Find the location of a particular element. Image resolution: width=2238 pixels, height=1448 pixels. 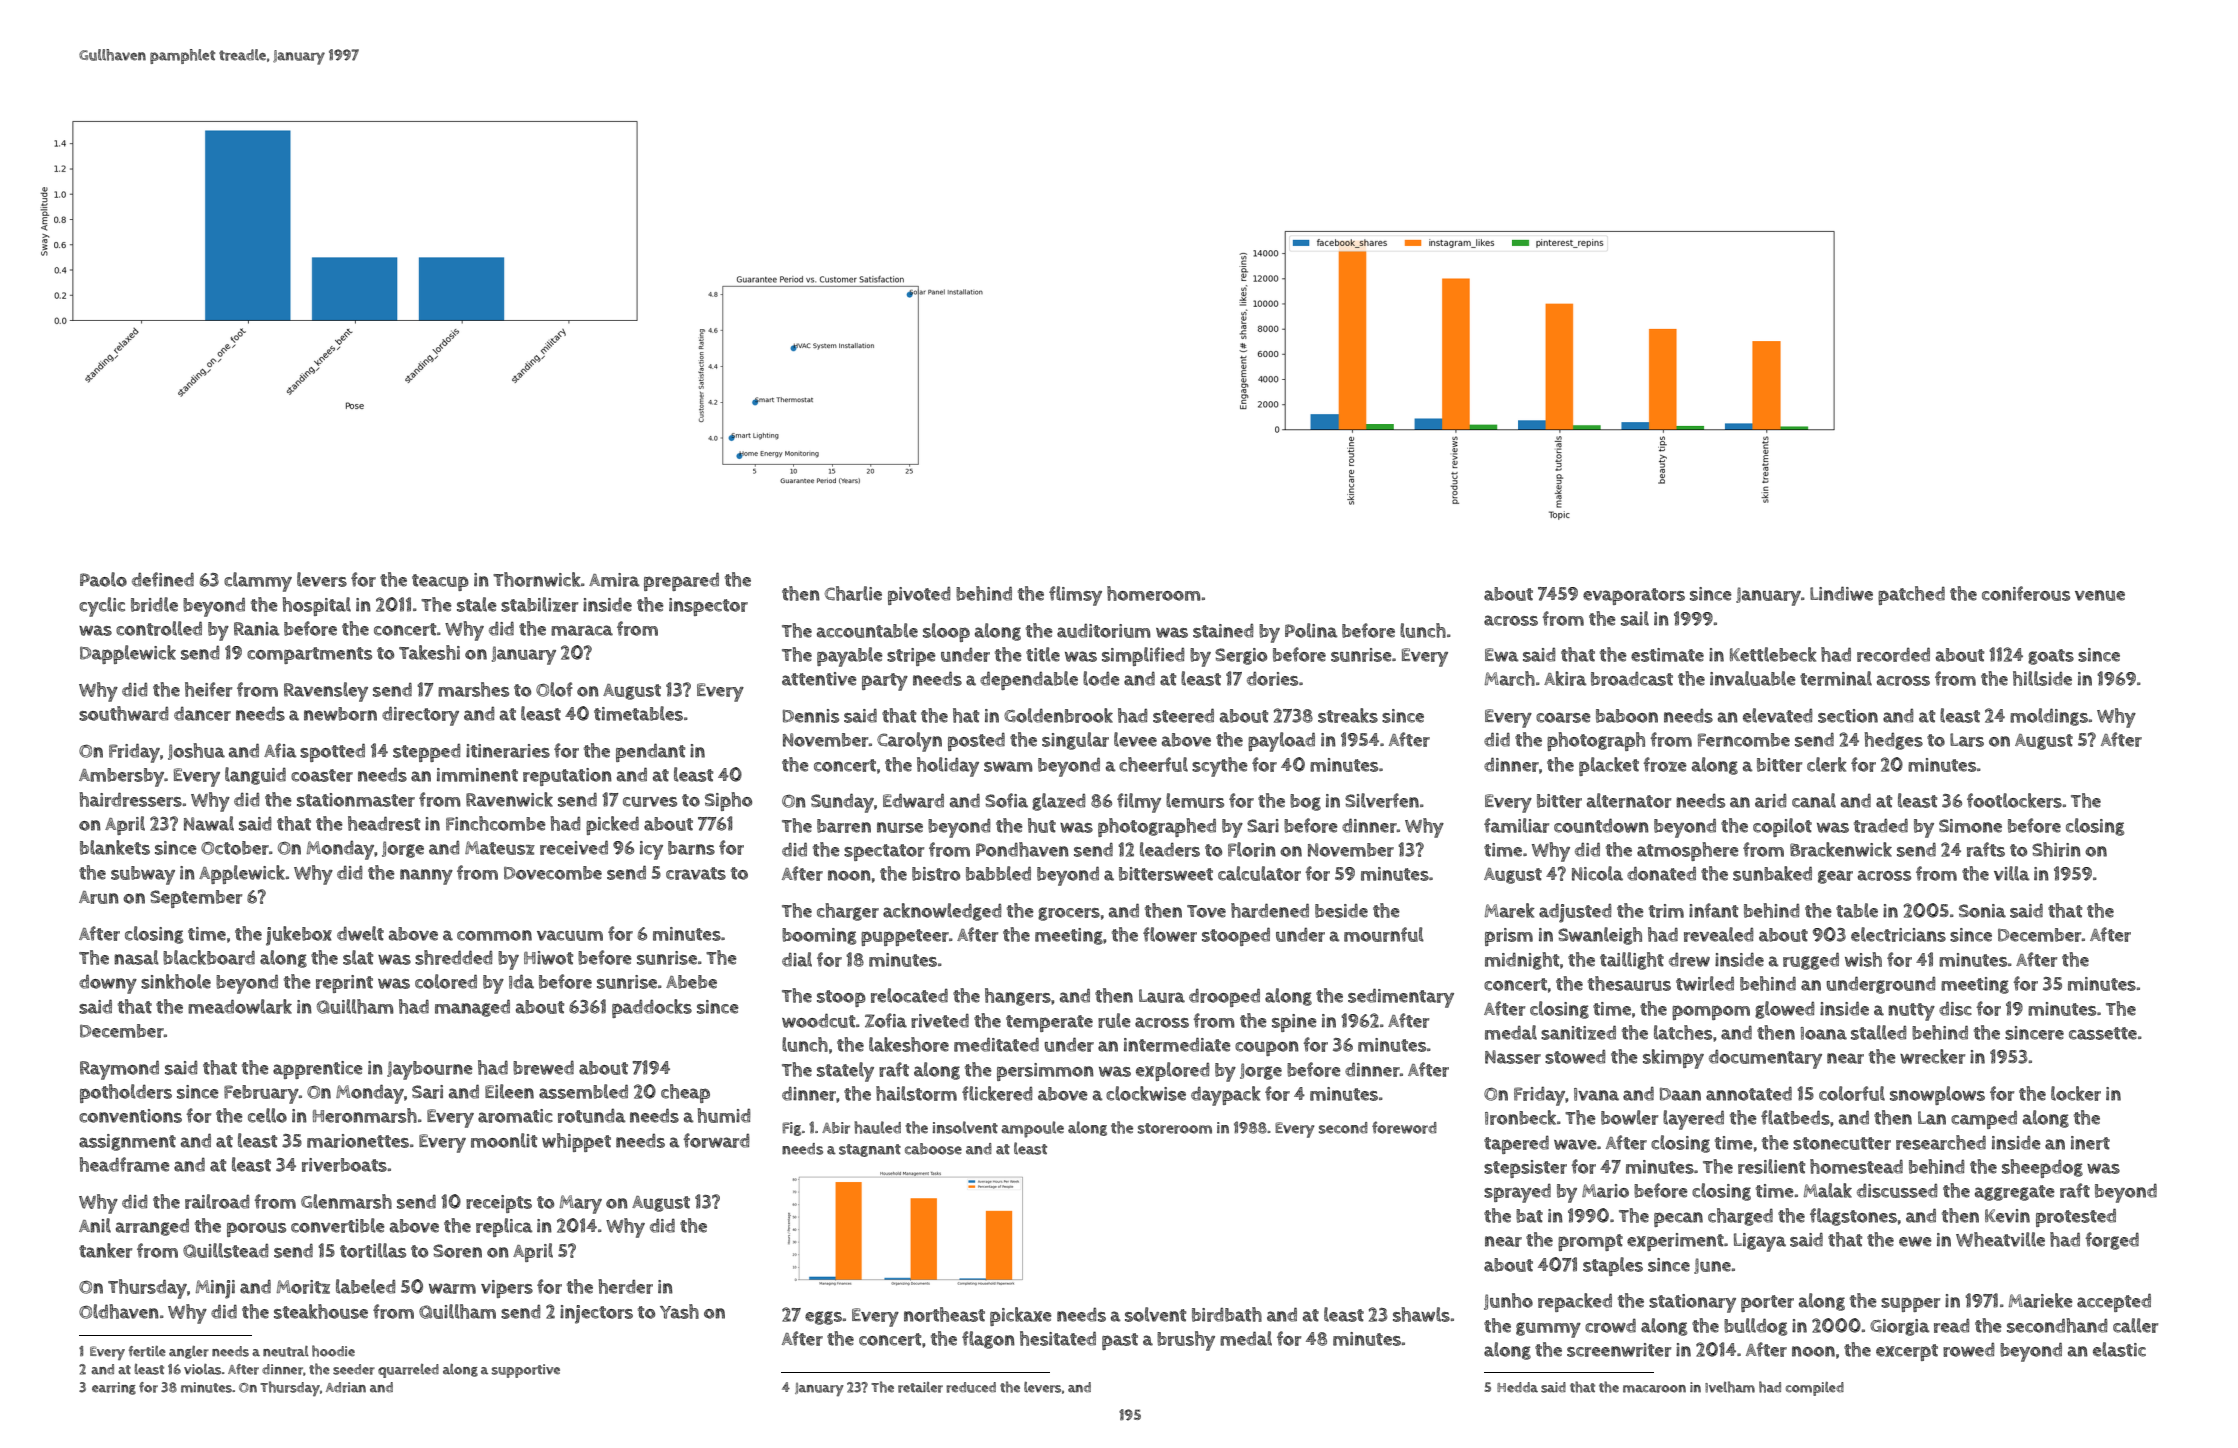

sprayed is located at coordinates (1517, 1193).
